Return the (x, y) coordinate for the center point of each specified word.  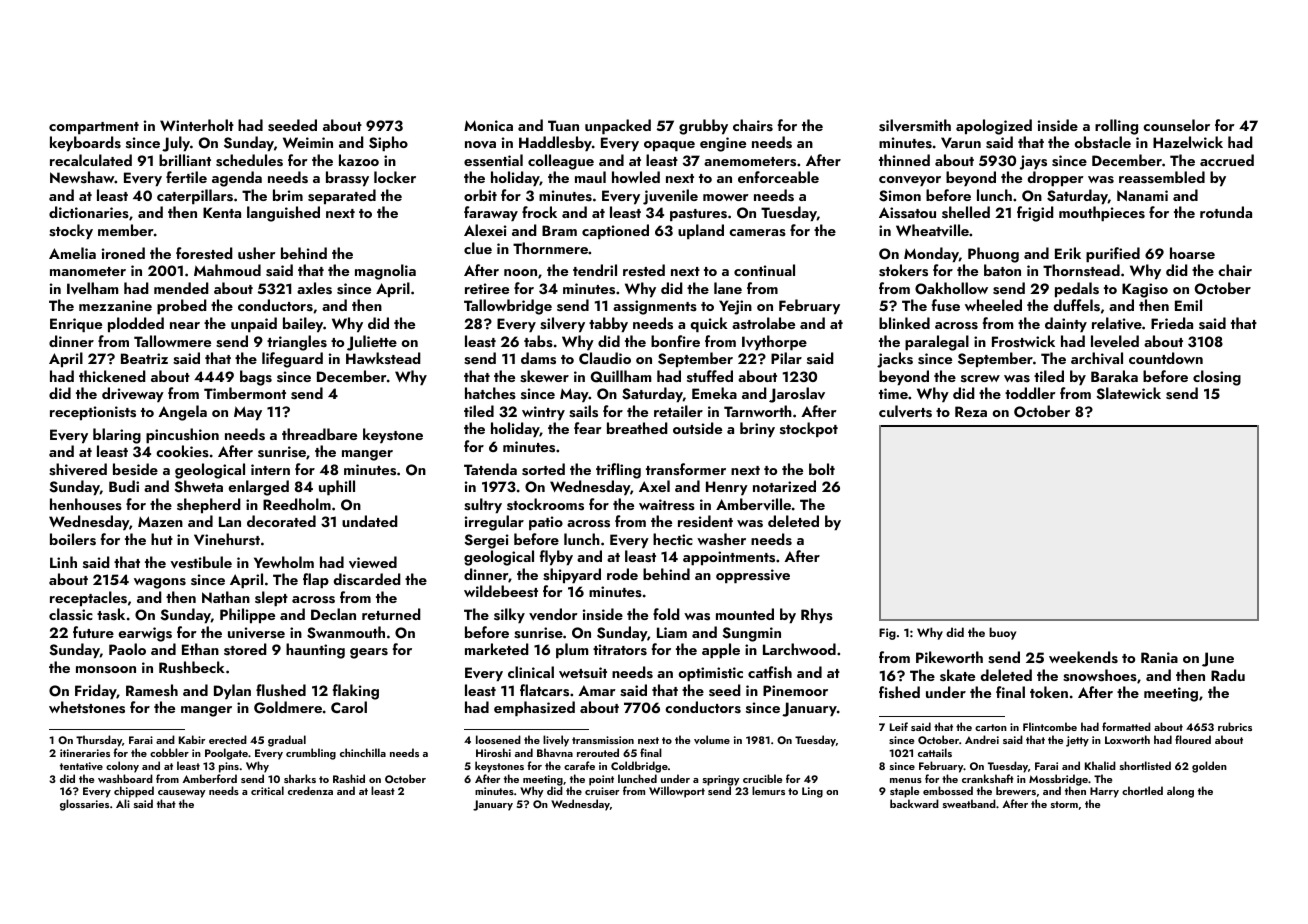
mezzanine (115, 305)
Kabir (192, 739)
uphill (337, 487)
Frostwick (1023, 341)
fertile (186, 177)
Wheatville (932, 230)
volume (712, 739)
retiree (487, 288)
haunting (315, 651)
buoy (1002, 633)
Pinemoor (795, 690)
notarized (784, 486)
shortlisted (1145, 765)
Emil (1188, 305)
